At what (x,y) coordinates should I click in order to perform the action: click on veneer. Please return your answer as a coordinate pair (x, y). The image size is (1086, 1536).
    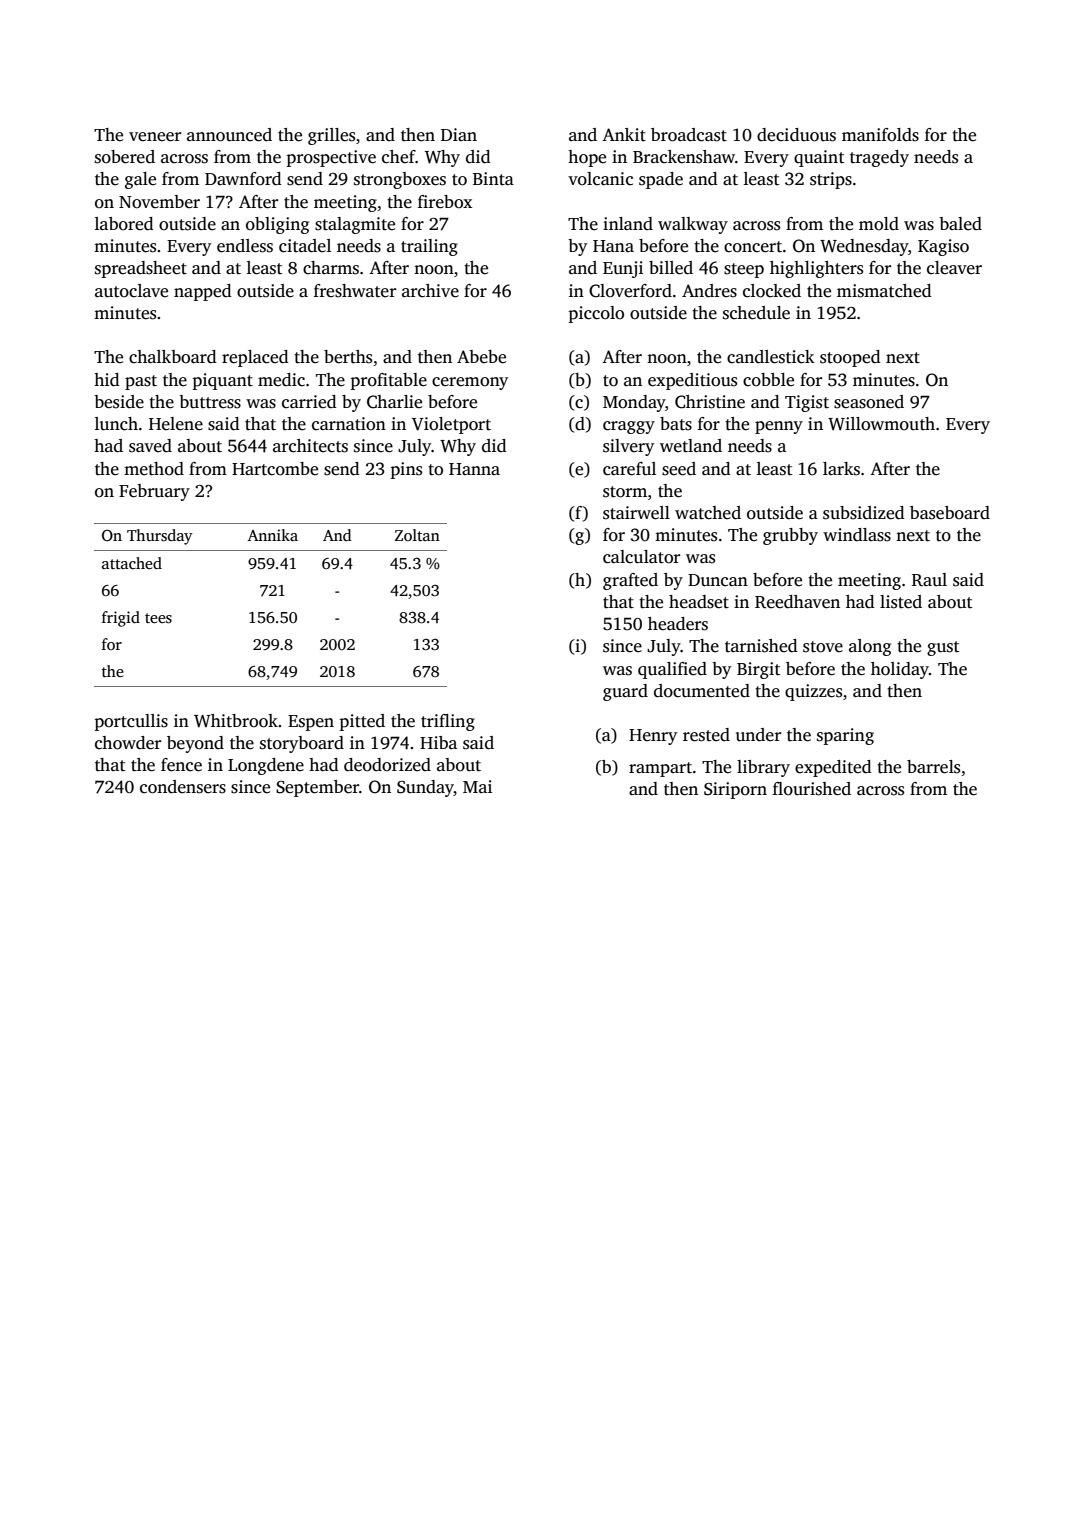
    Looking at the image, I should click on (155, 137).
